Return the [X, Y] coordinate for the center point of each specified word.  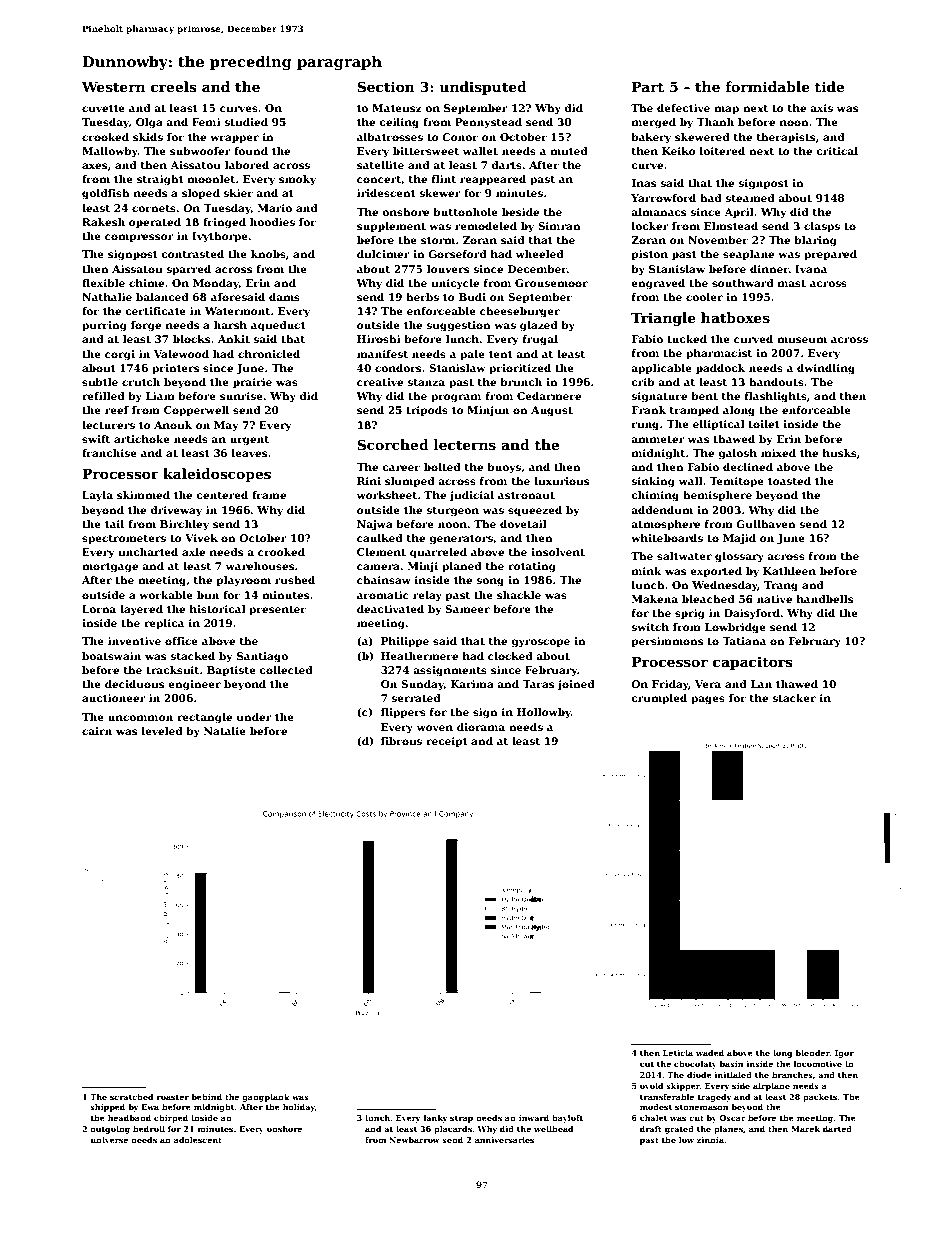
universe [109, 1140]
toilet [764, 424]
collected [286, 670]
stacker [794, 698]
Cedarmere [549, 396]
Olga [149, 123]
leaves [249, 453]
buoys [504, 468]
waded [710, 1053]
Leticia [678, 1053]
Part [648, 87]
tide [829, 86]
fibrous [401, 741]
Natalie [225, 731]
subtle [100, 382]
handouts [776, 382]
